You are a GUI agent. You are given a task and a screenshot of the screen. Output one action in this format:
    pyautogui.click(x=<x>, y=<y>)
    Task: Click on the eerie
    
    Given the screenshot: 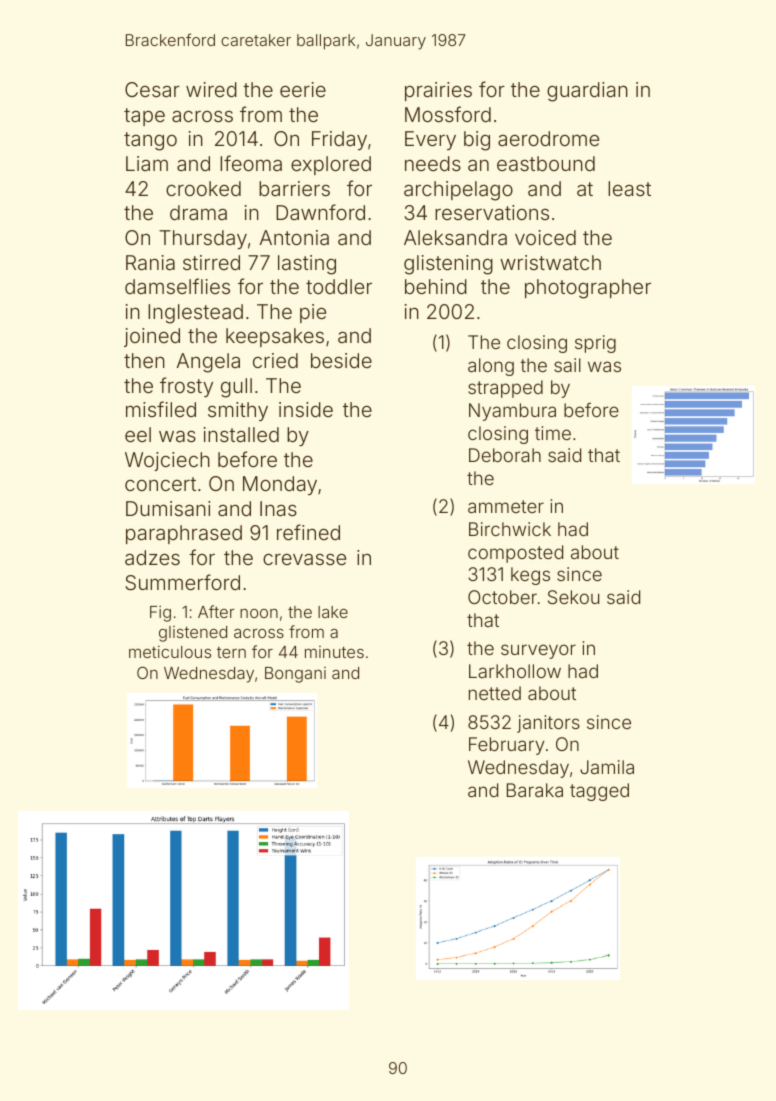 What is the action you would take?
    pyautogui.click(x=303, y=89)
